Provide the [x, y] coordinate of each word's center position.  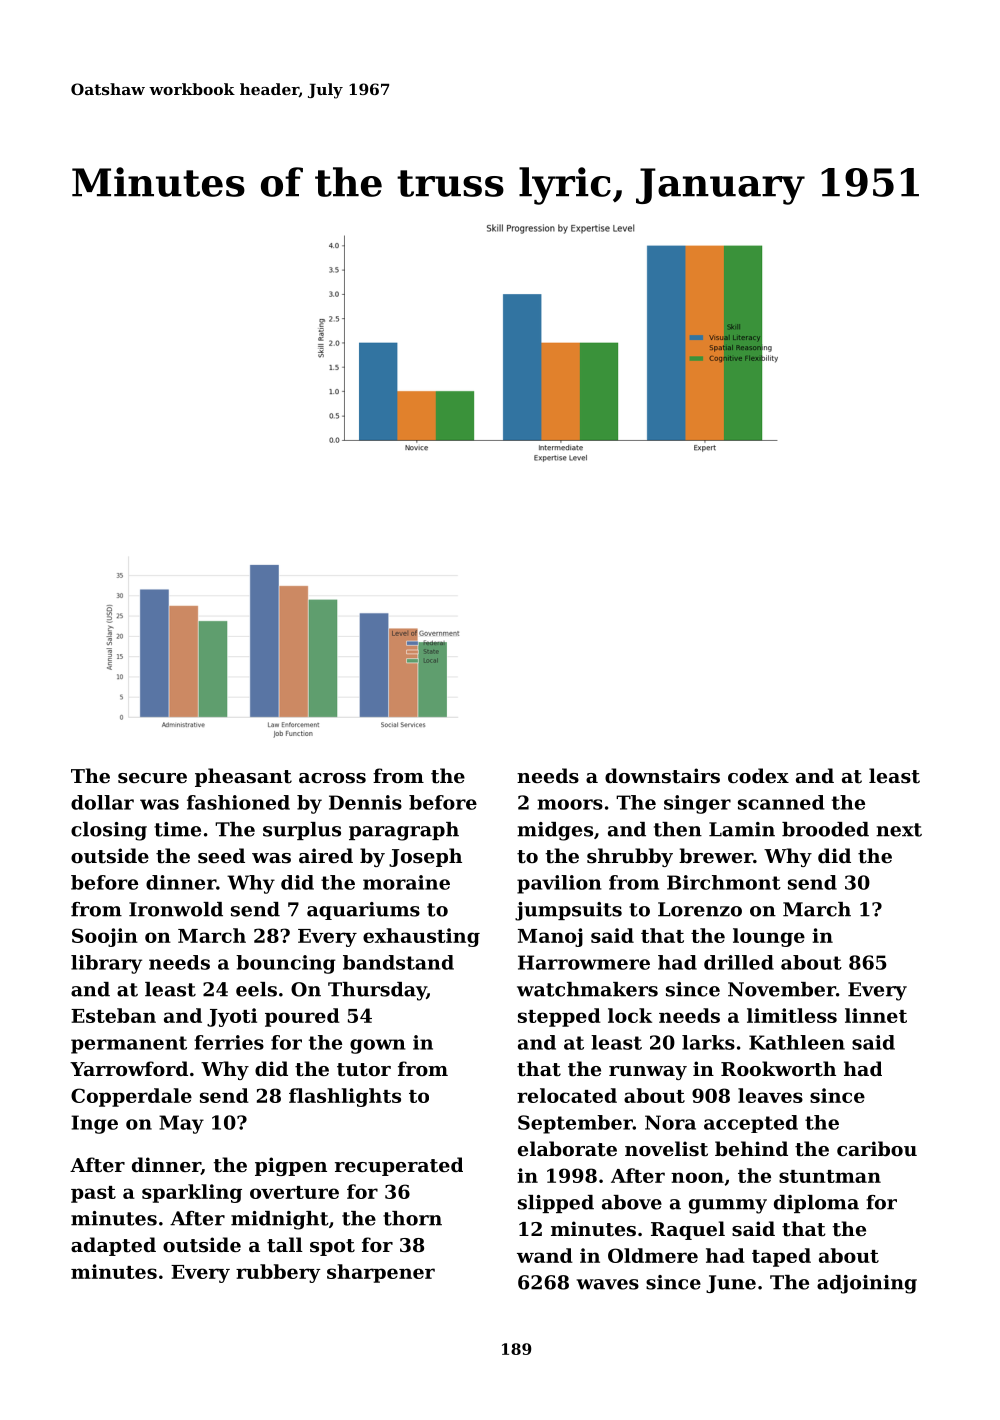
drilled [739, 962]
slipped [556, 1204]
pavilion [559, 884]
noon [697, 1177]
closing [109, 831]
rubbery [278, 1273]
